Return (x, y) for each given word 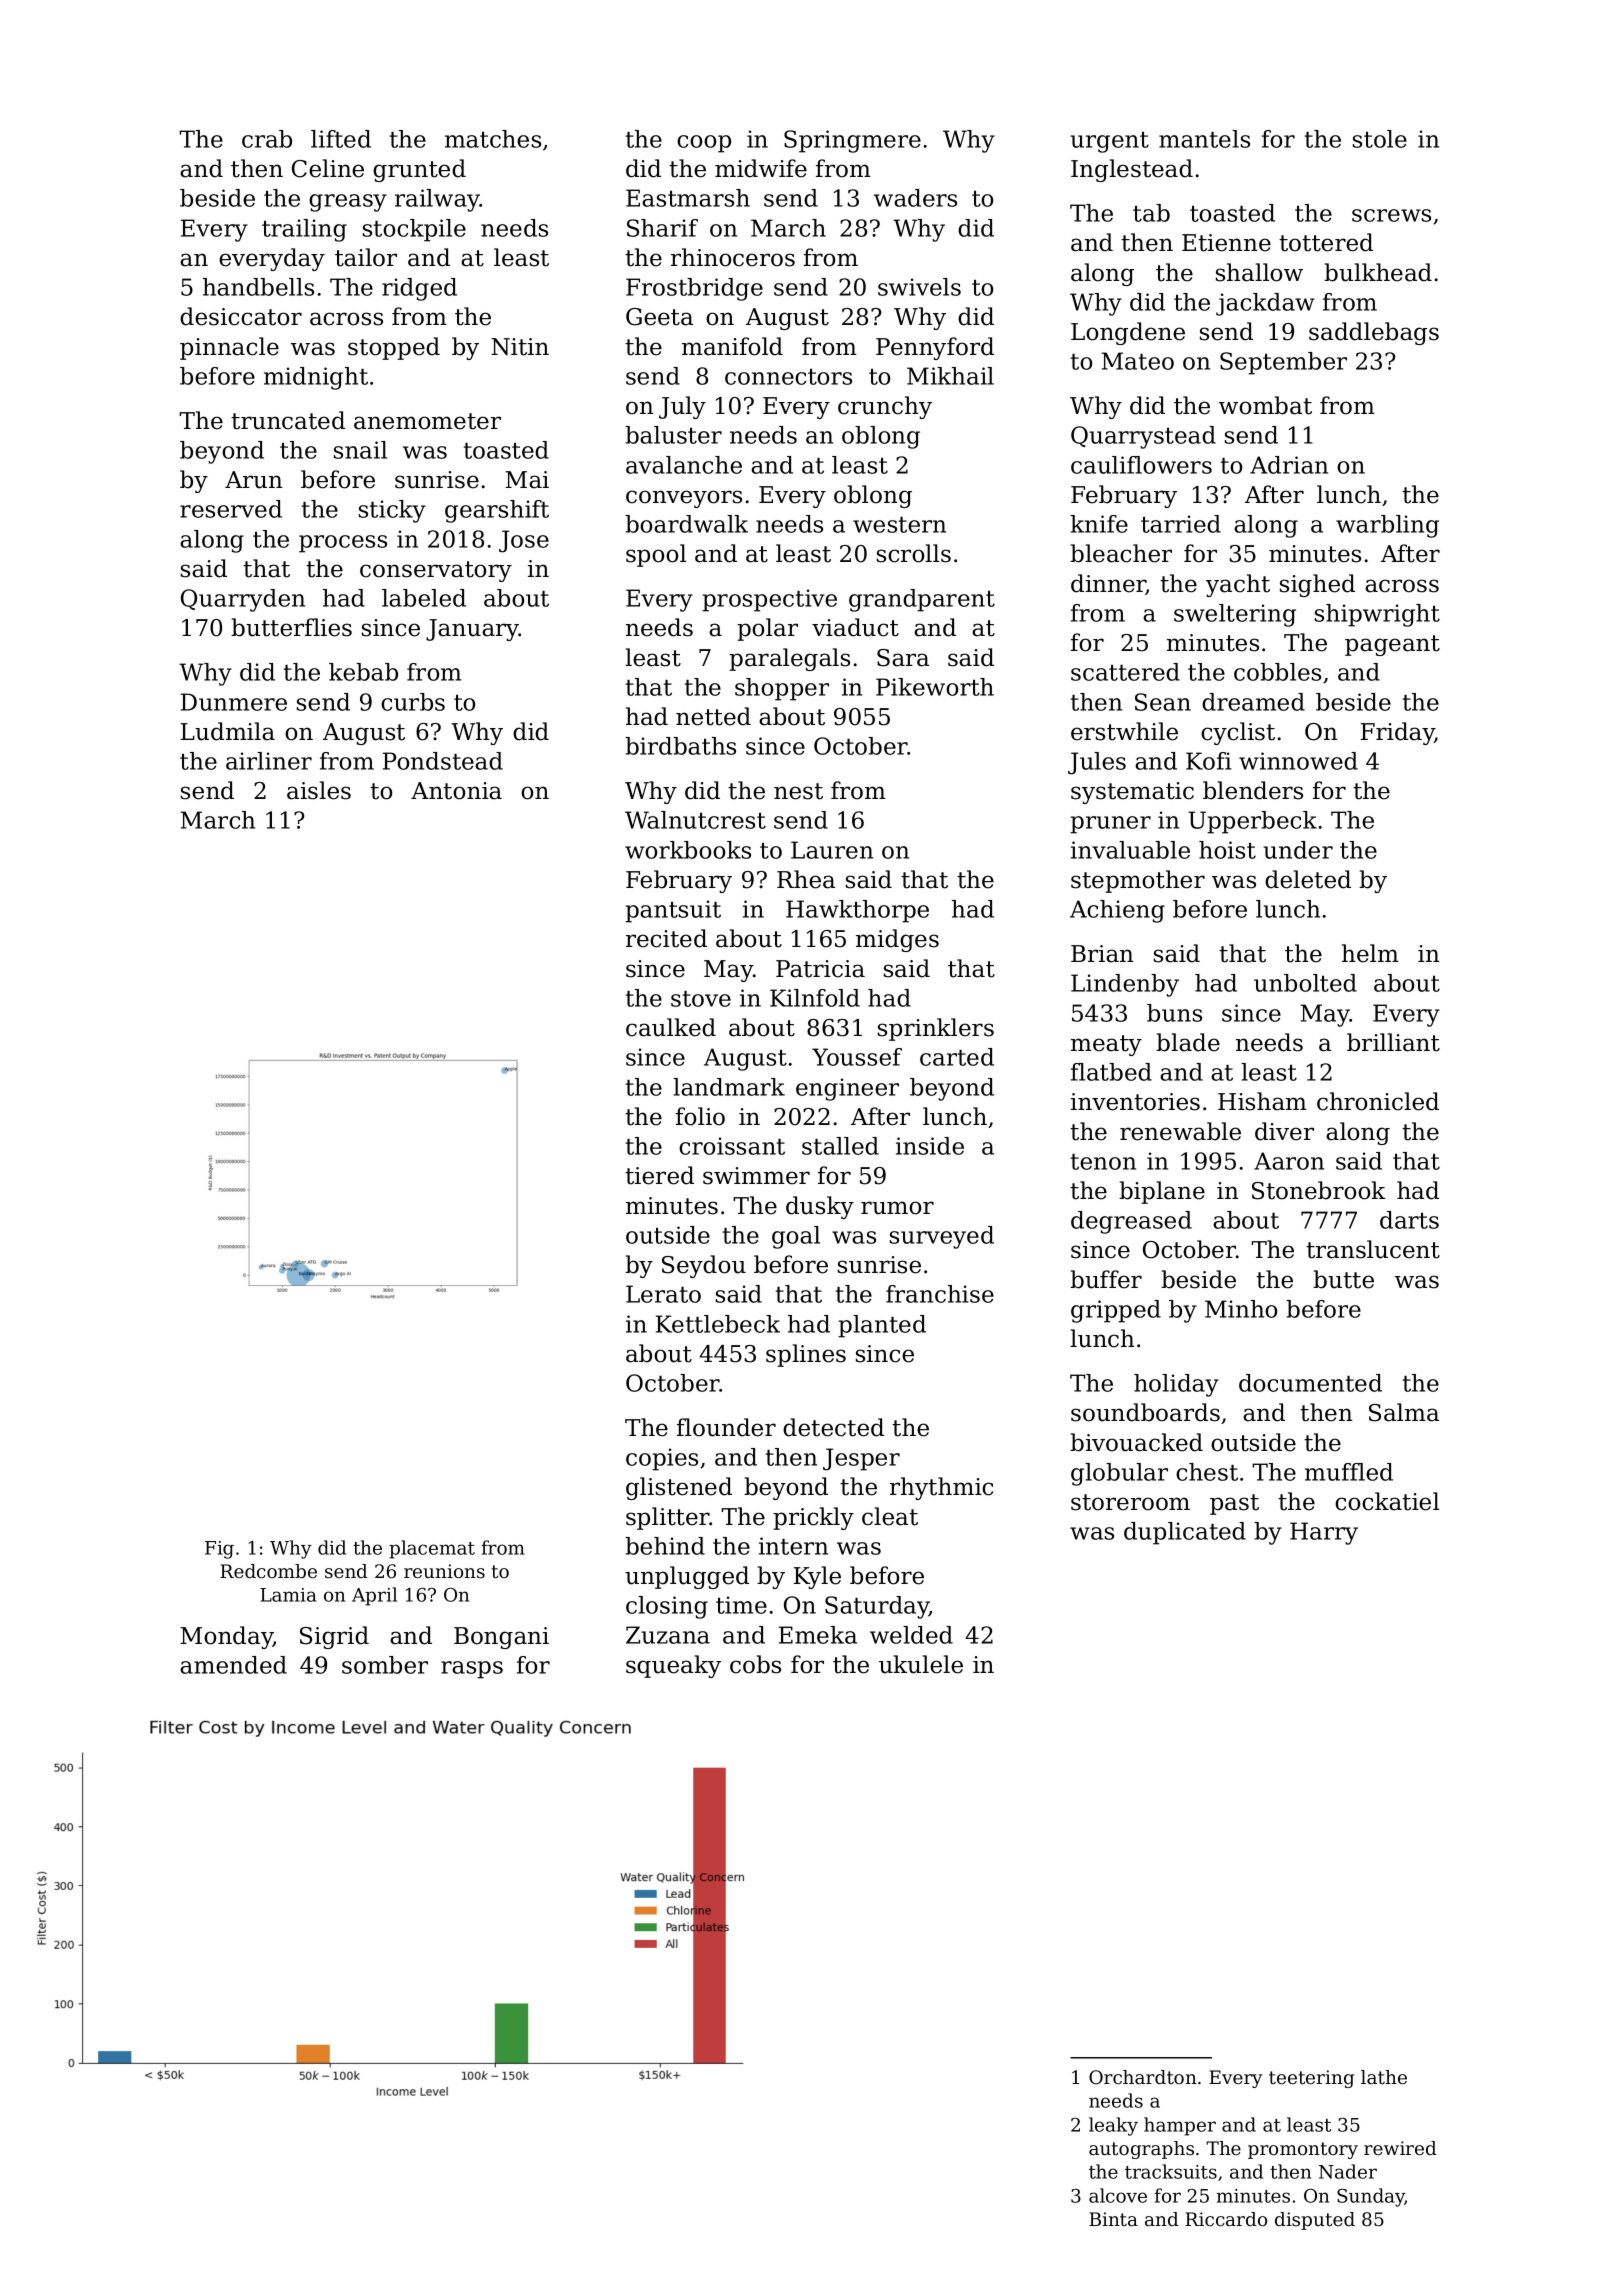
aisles (319, 790)
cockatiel (1387, 1501)
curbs (413, 702)
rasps (472, 1670)
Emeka (818, 1635)
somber (385, 1665)
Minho (1241, 1309)
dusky (820, 1207)
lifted (341, 139)
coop (704, 144)
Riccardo (1226, 2219)
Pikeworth (935, 687)
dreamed (1253, 702)
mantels (1204, 139)
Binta (1113, 2219)
